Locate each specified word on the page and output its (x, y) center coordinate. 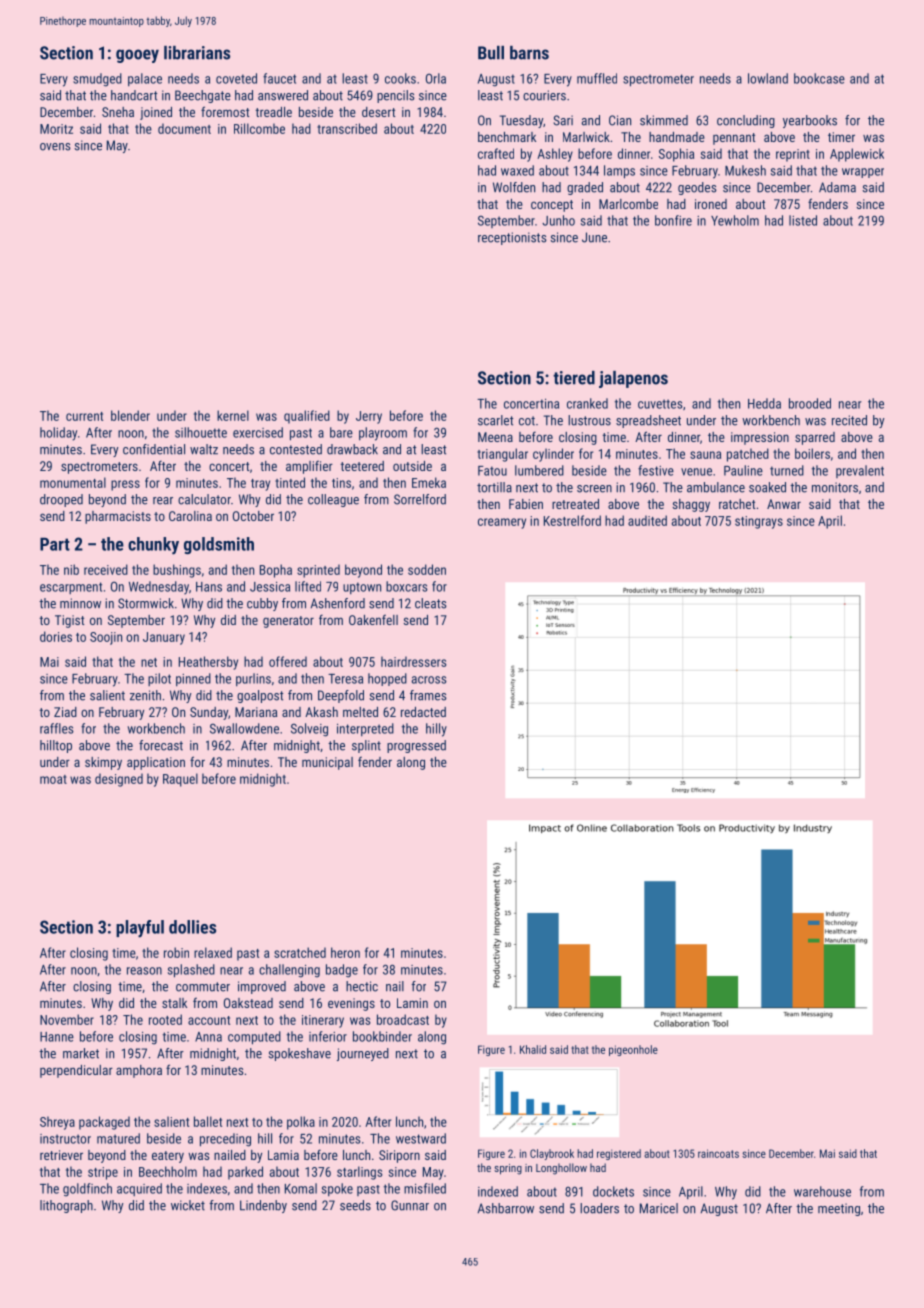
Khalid (533, 1049)
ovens (55, 147)
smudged (97, 80)
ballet (208, 1121)
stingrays (759, 522)
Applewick (857, 155)
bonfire (673, 220)
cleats (431, 603)
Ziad (65, 712)
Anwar (784, 504)
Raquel (180, 780)
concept (552, 206)
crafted (496, 153)
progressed (416, 746)
